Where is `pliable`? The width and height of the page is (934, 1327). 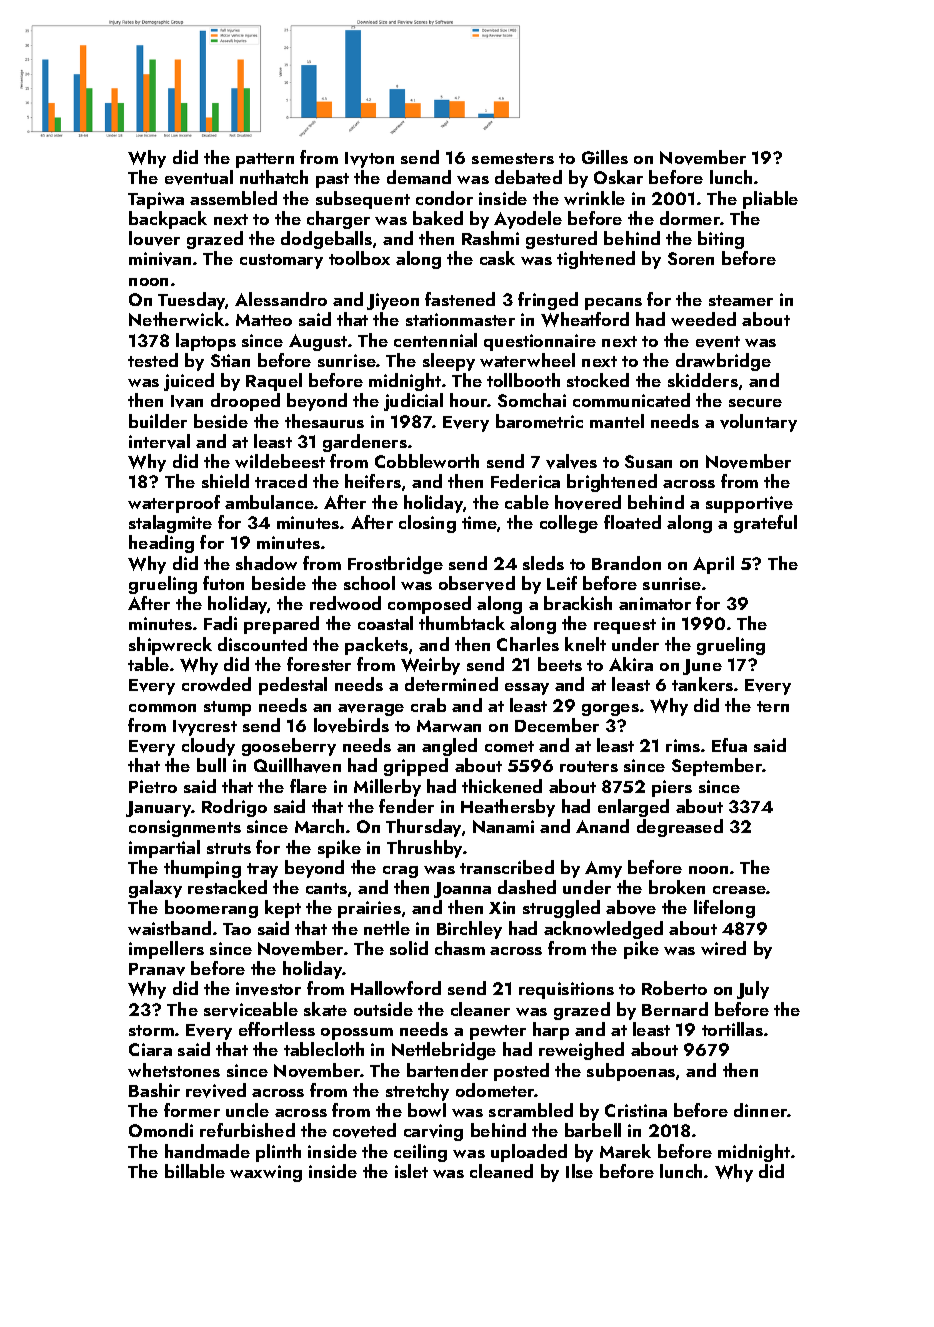
pliable is located at coordinates (770, 200).
